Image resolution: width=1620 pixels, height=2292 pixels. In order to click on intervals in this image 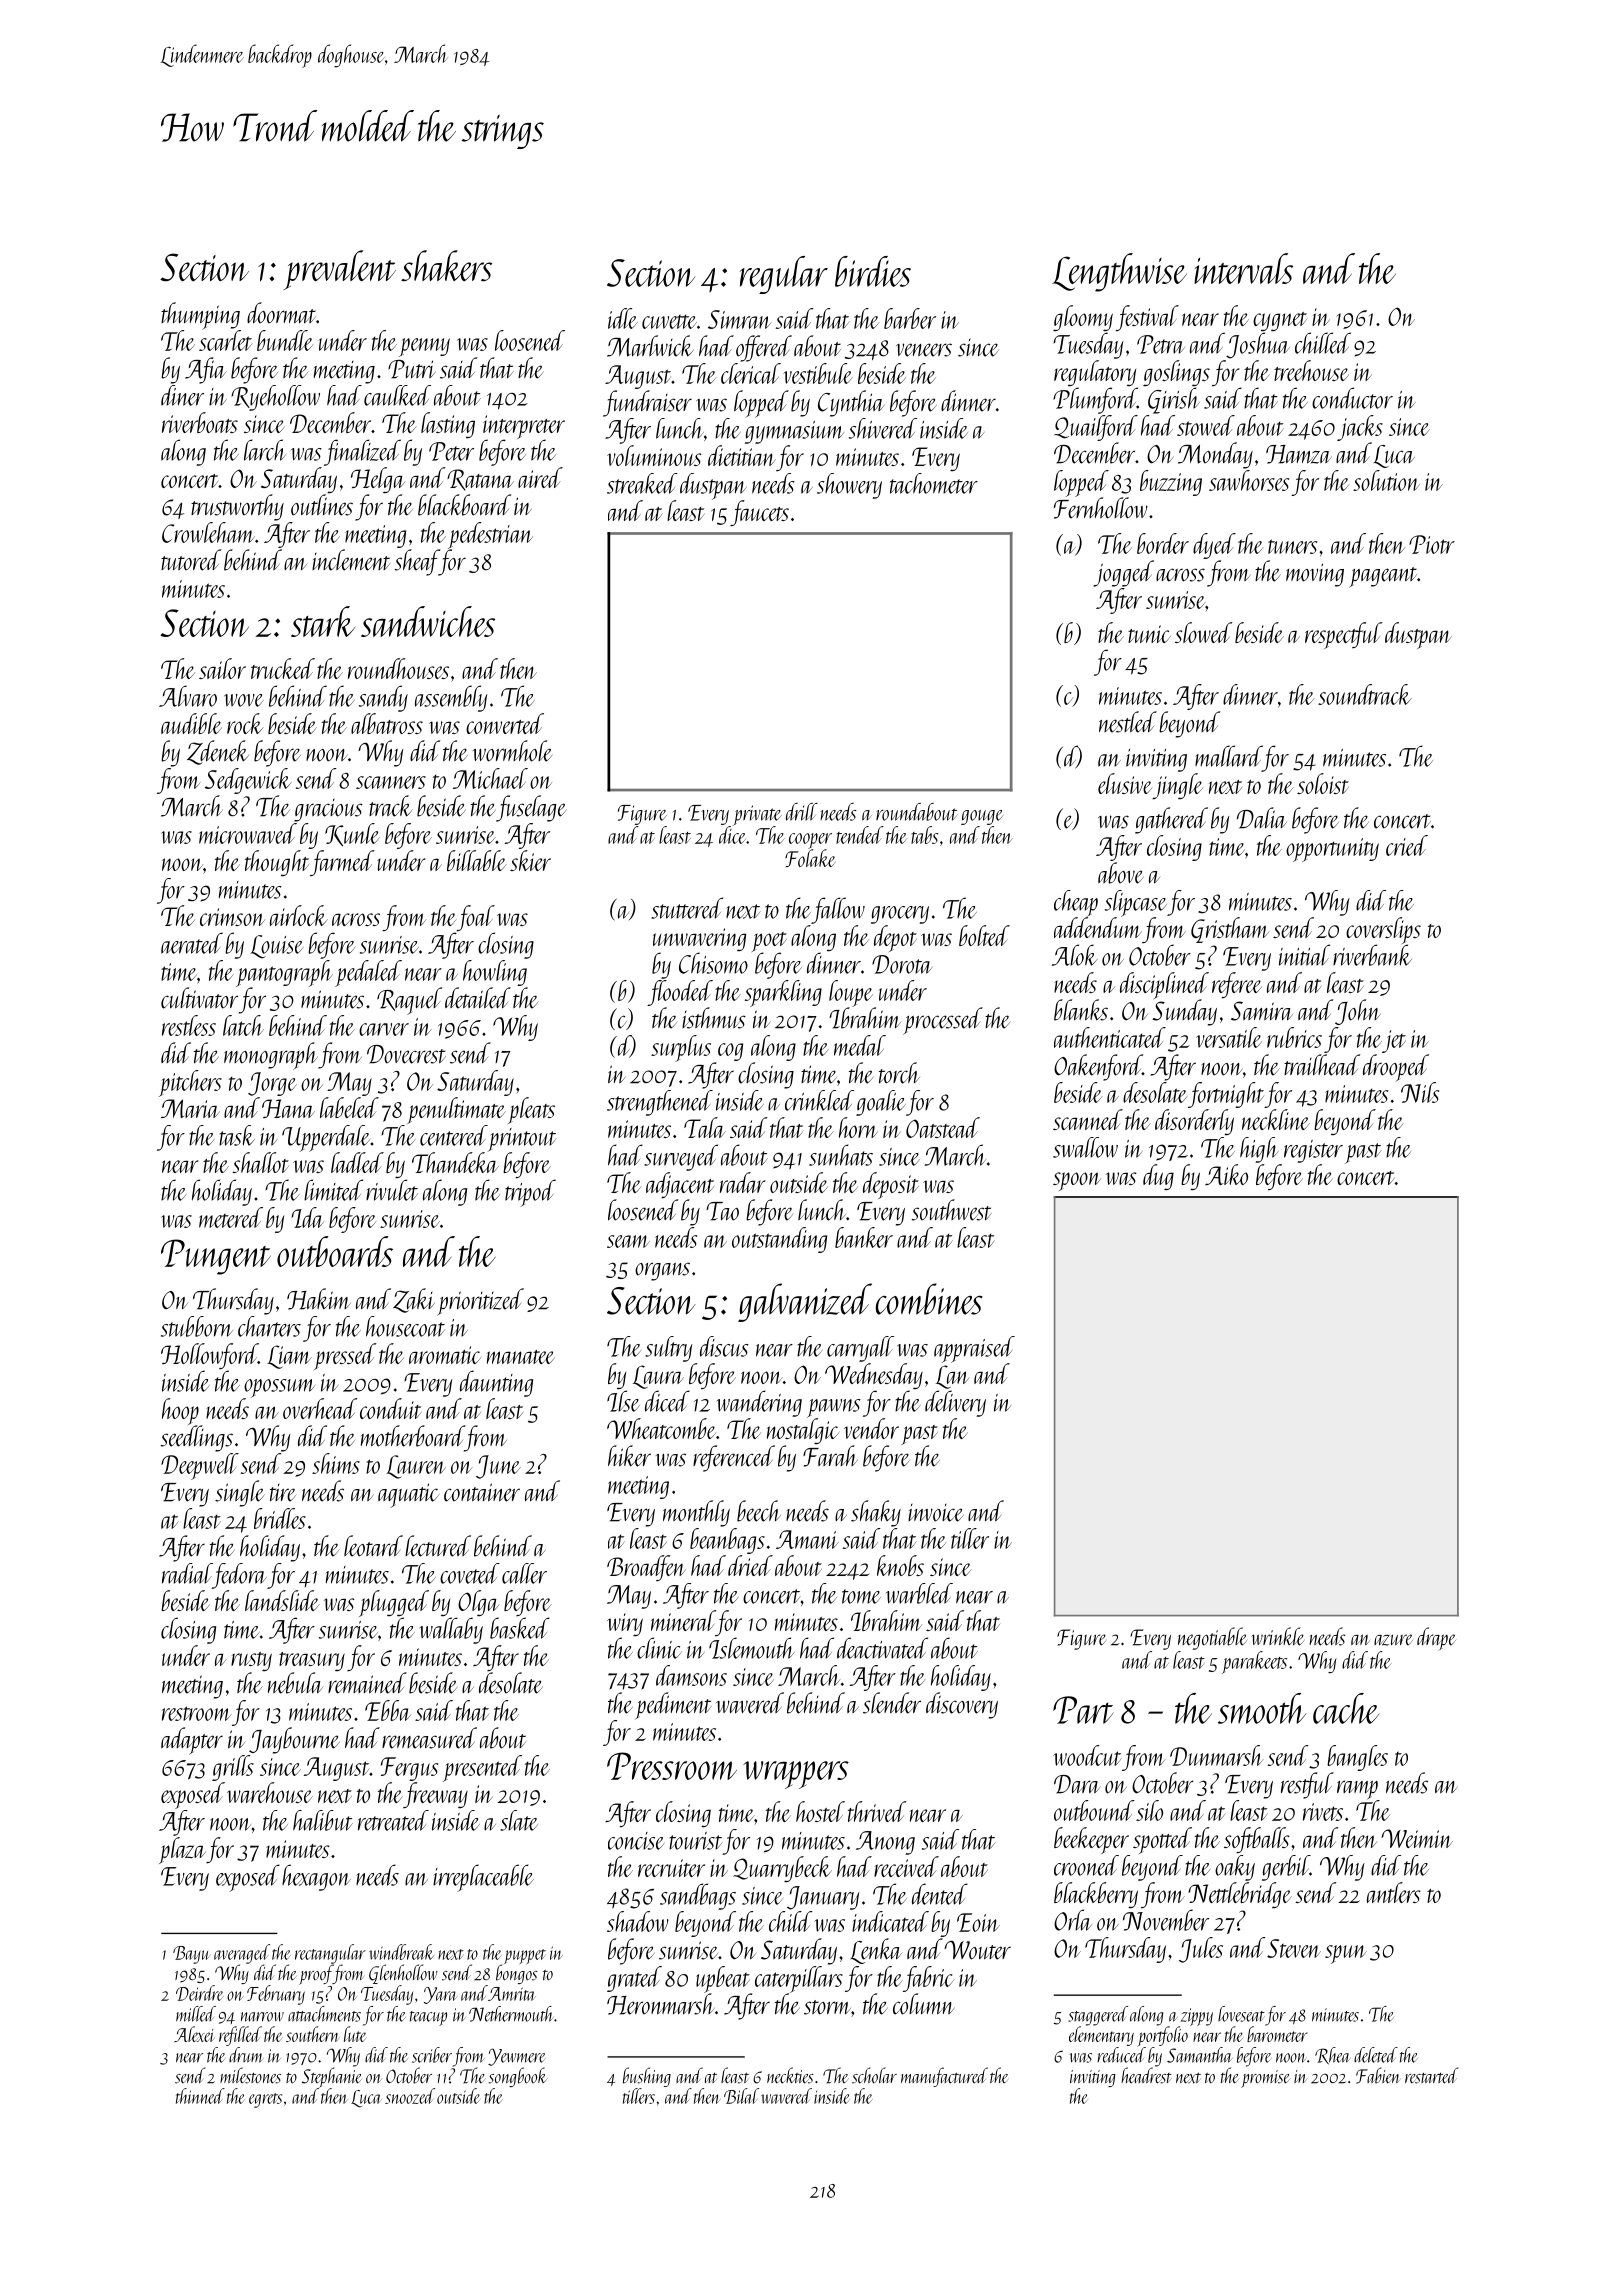, I will do `click(1243, 268)`.
